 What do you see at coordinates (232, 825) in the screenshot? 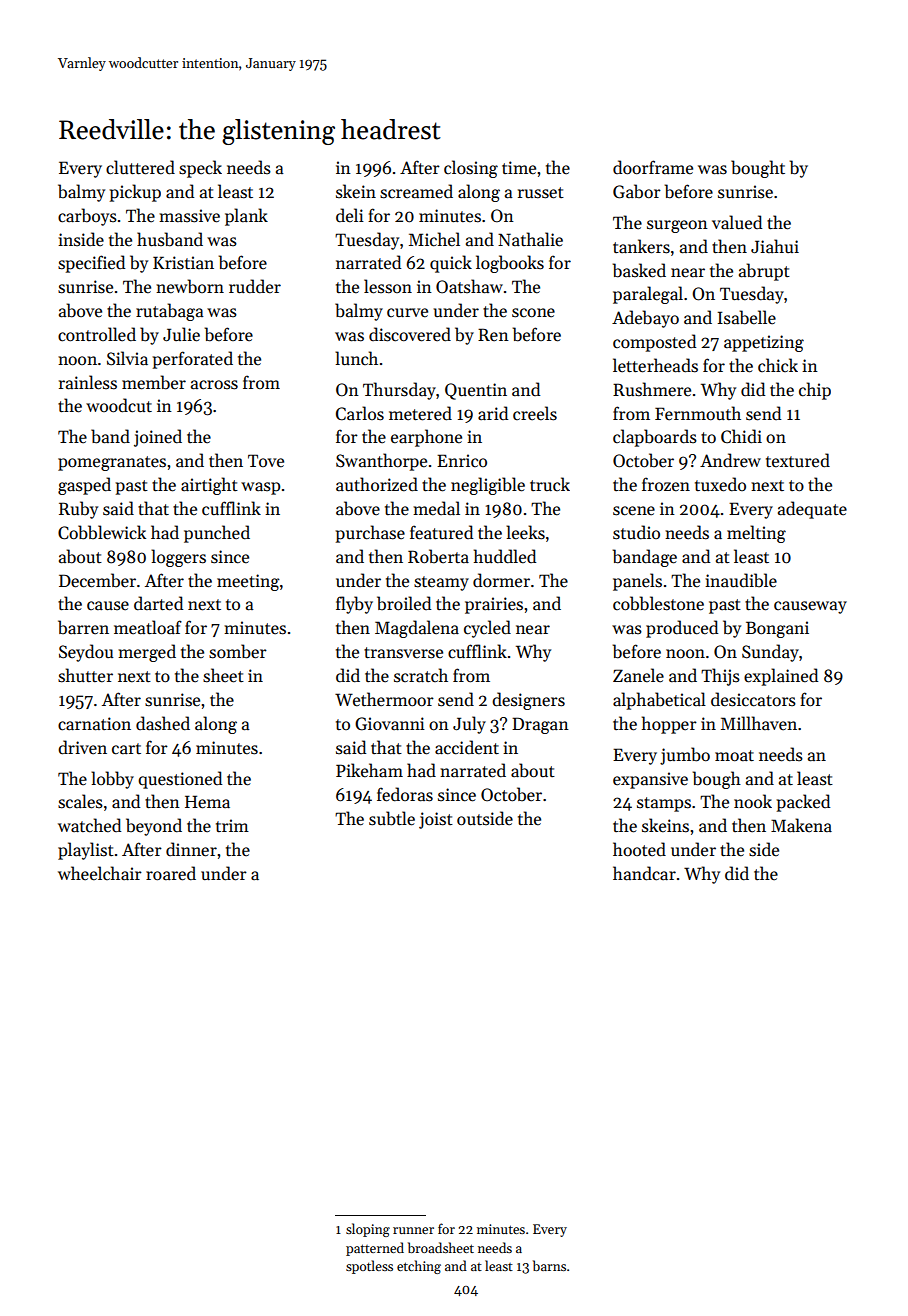
I see `trim` at bounding box center [232, 825].
